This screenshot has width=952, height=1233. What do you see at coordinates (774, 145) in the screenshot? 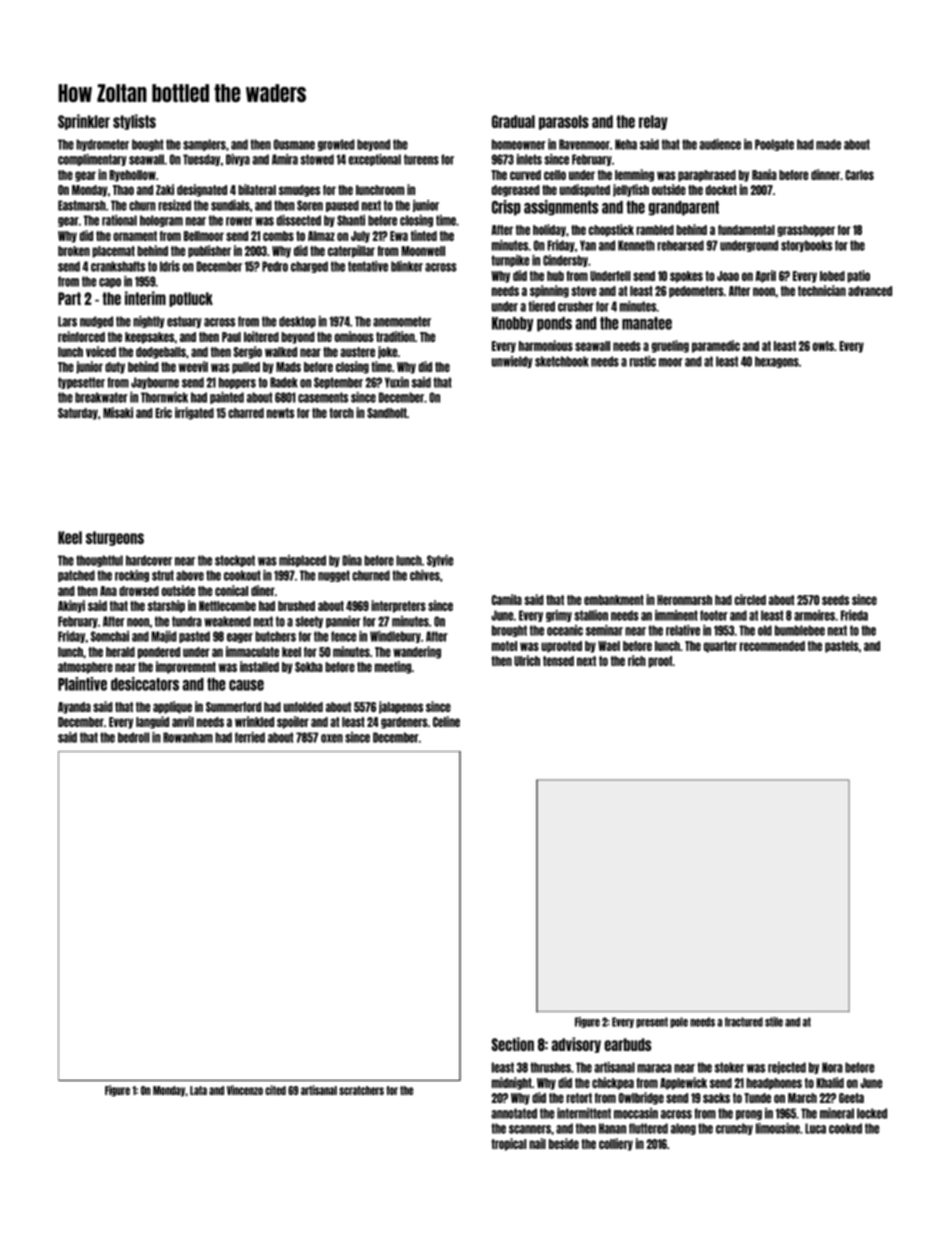
I see `Poolgate` at bounding box center [774, 145].
